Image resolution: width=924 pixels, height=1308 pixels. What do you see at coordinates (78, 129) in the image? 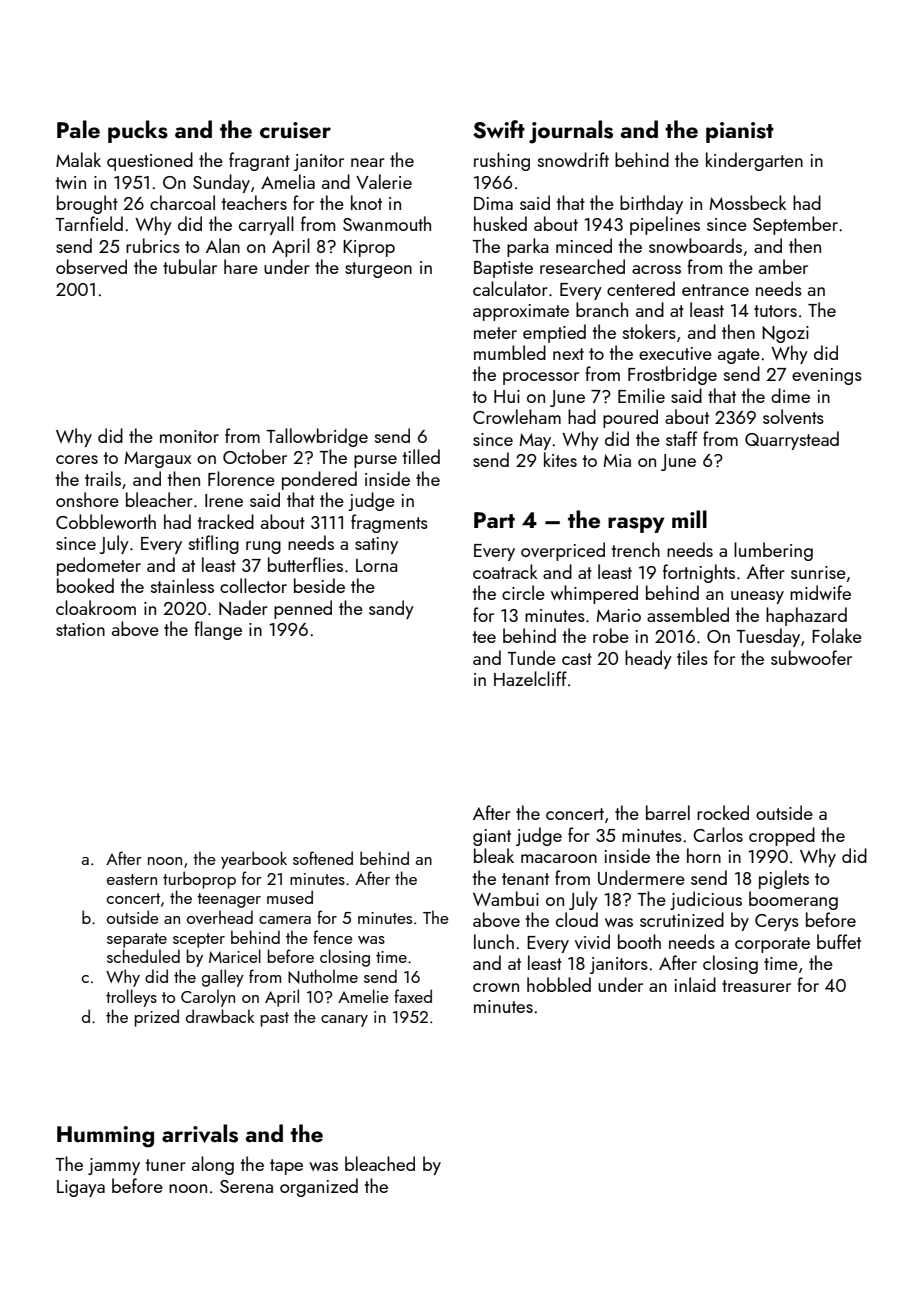
I see `Pale` at bounding box center [78, 129].
